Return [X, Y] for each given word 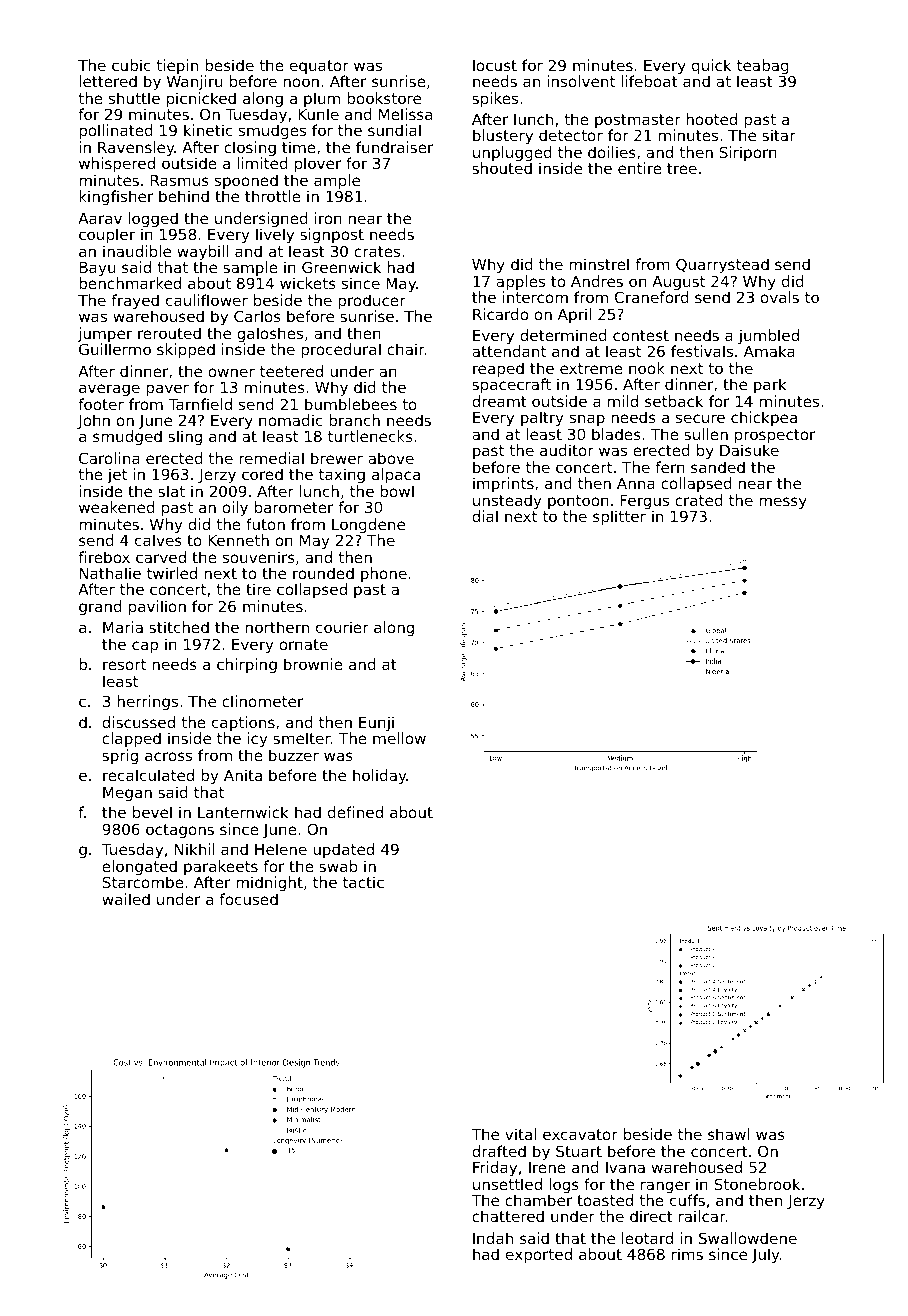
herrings [147, 702]
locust [495, 65]
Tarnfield [200, 404]
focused [248, 899]
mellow [399, 738]
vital [520, 1134]
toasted [605, 1200]
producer [372, 301]
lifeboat [649, 81]
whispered [117, 164]
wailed [126, 899]
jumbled [768, 337]
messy [783, 503]
